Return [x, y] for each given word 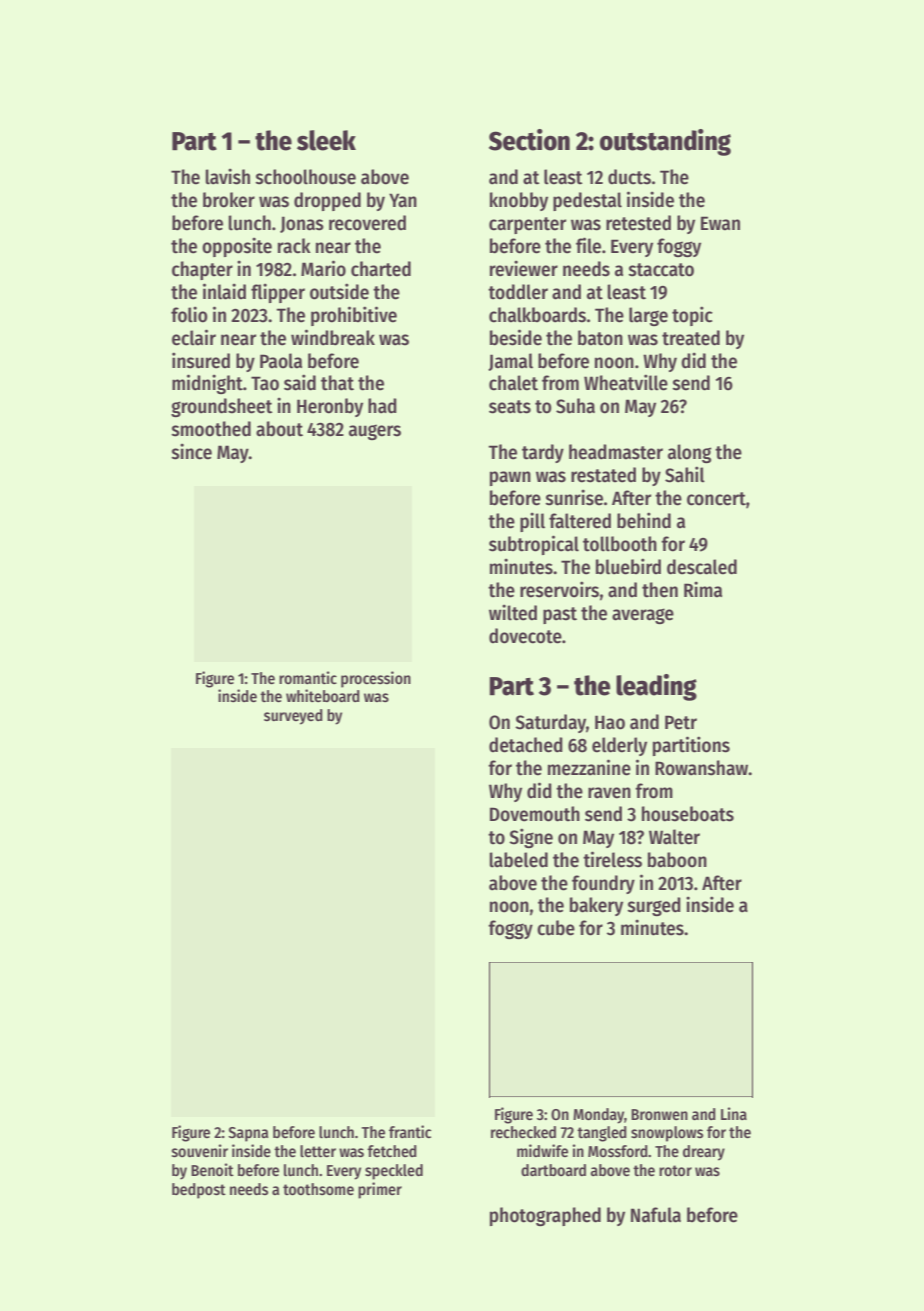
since [192, 451]
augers [375, 432]
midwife [542, 1150]
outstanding [665, 142]
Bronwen [659, 1114]
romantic [308, 677]
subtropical [534, 545]
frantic [410, 1131]
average [643, 616]
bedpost [199, 1191]
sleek [326, 140]
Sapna [248, 1134]
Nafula [656, 1215]
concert [716, 499]
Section [529, 140]
